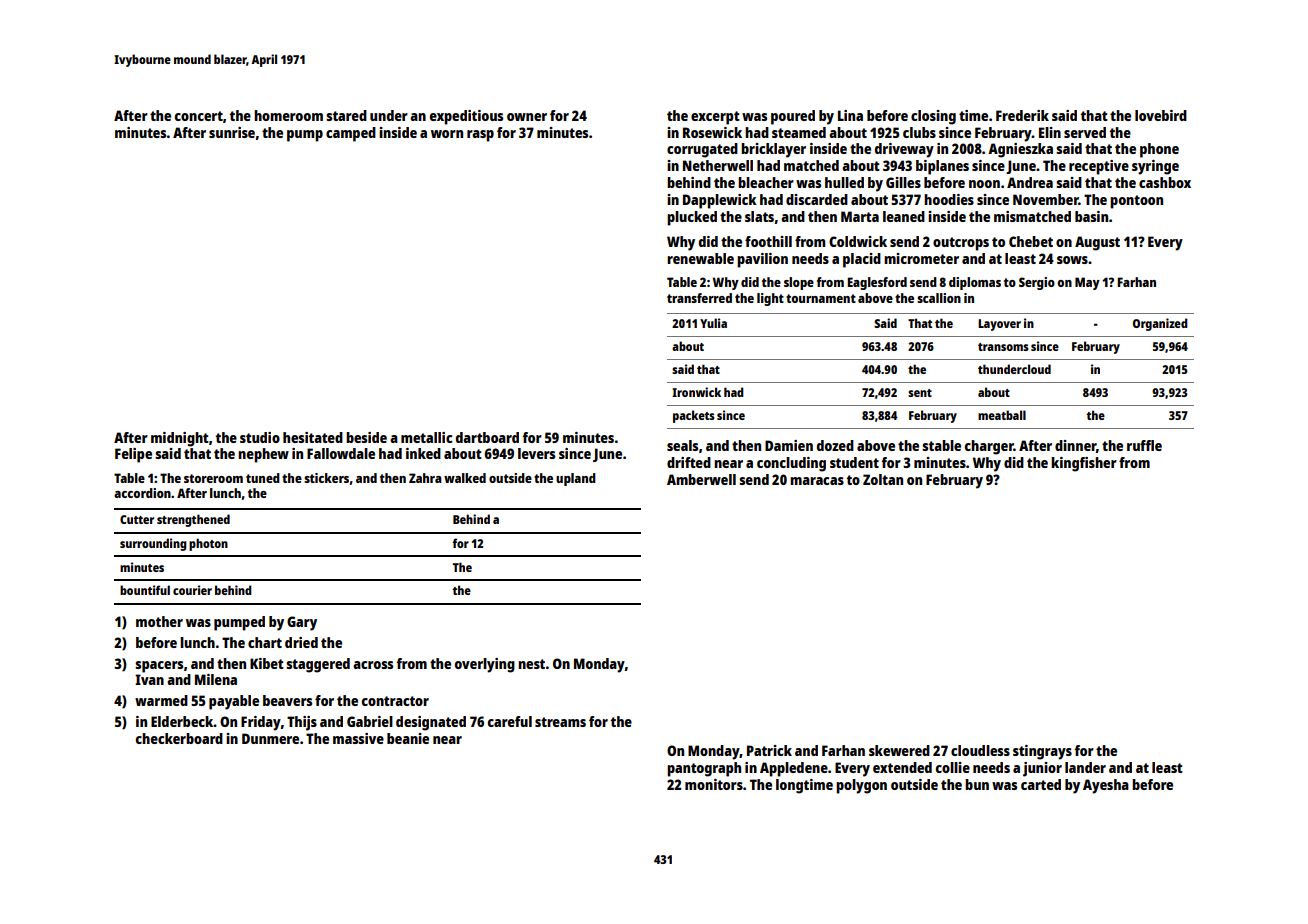 The image size is (1308, 924). What do you see at coordinates (949, 199) in the document?
I see `hoodies` at bounding box center [949, 199].
